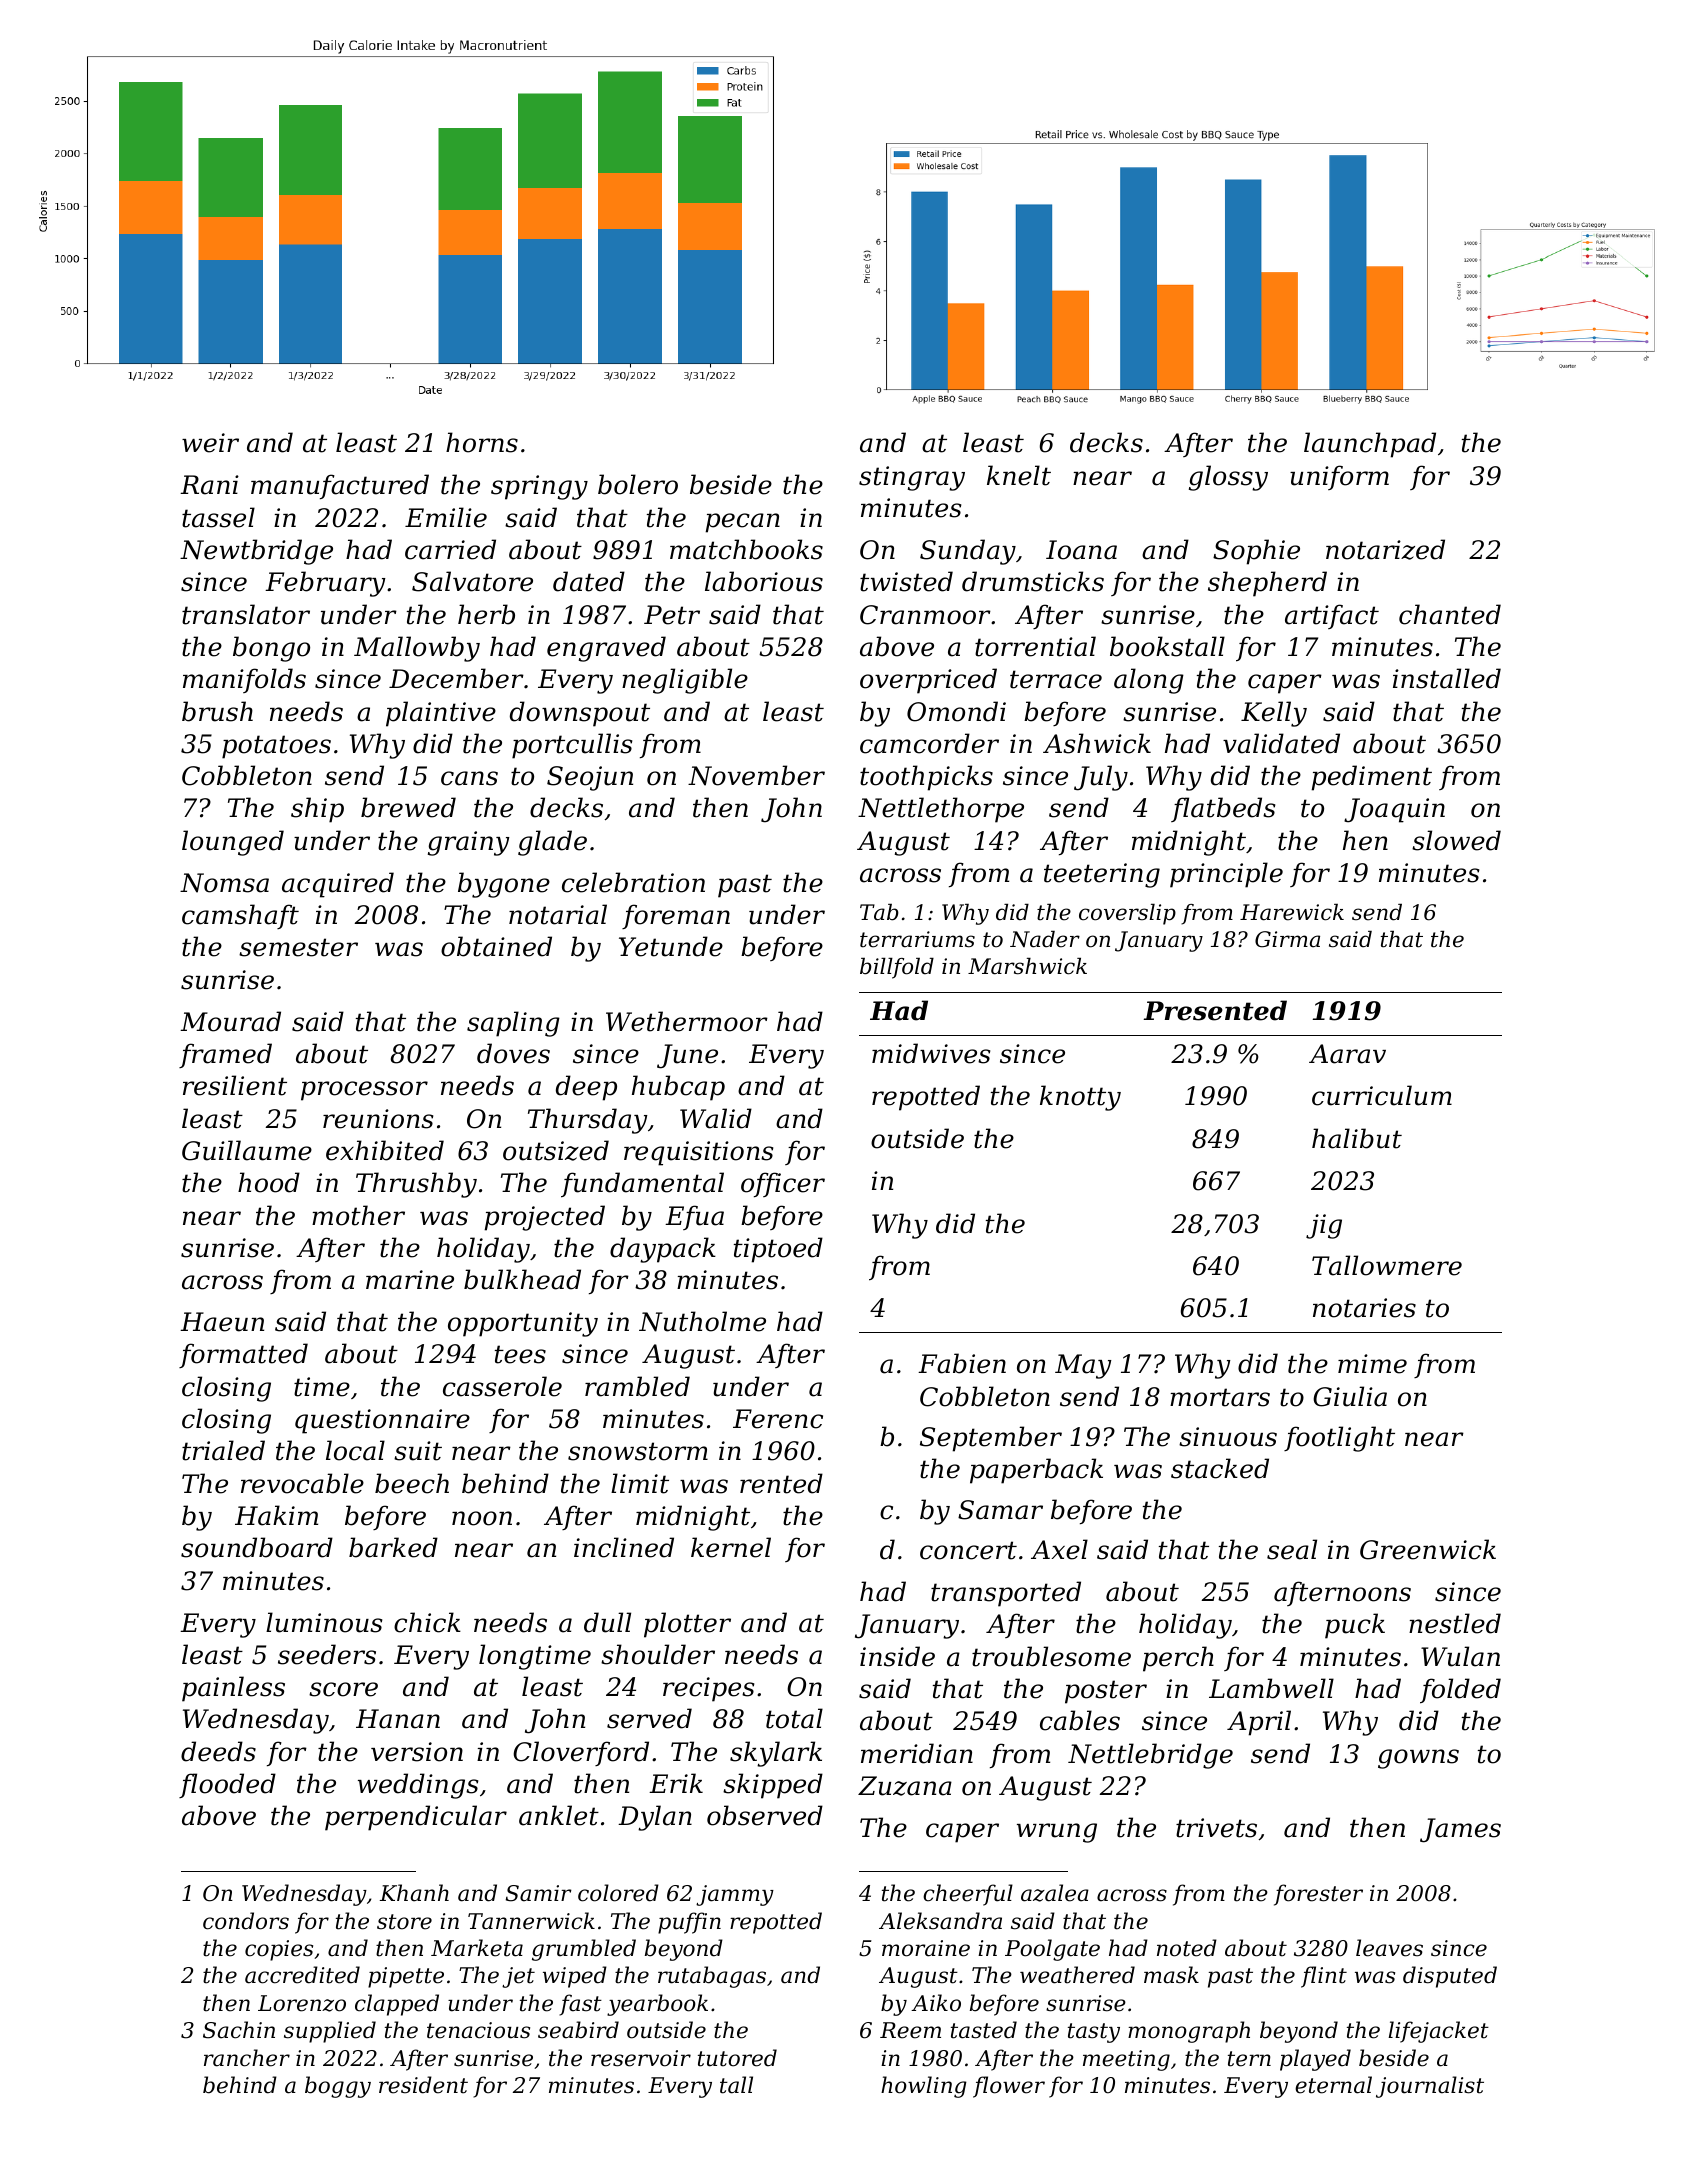 This screenshot has height=2178, width=1683. I want to click on launchpad, so click(1370, 445).
